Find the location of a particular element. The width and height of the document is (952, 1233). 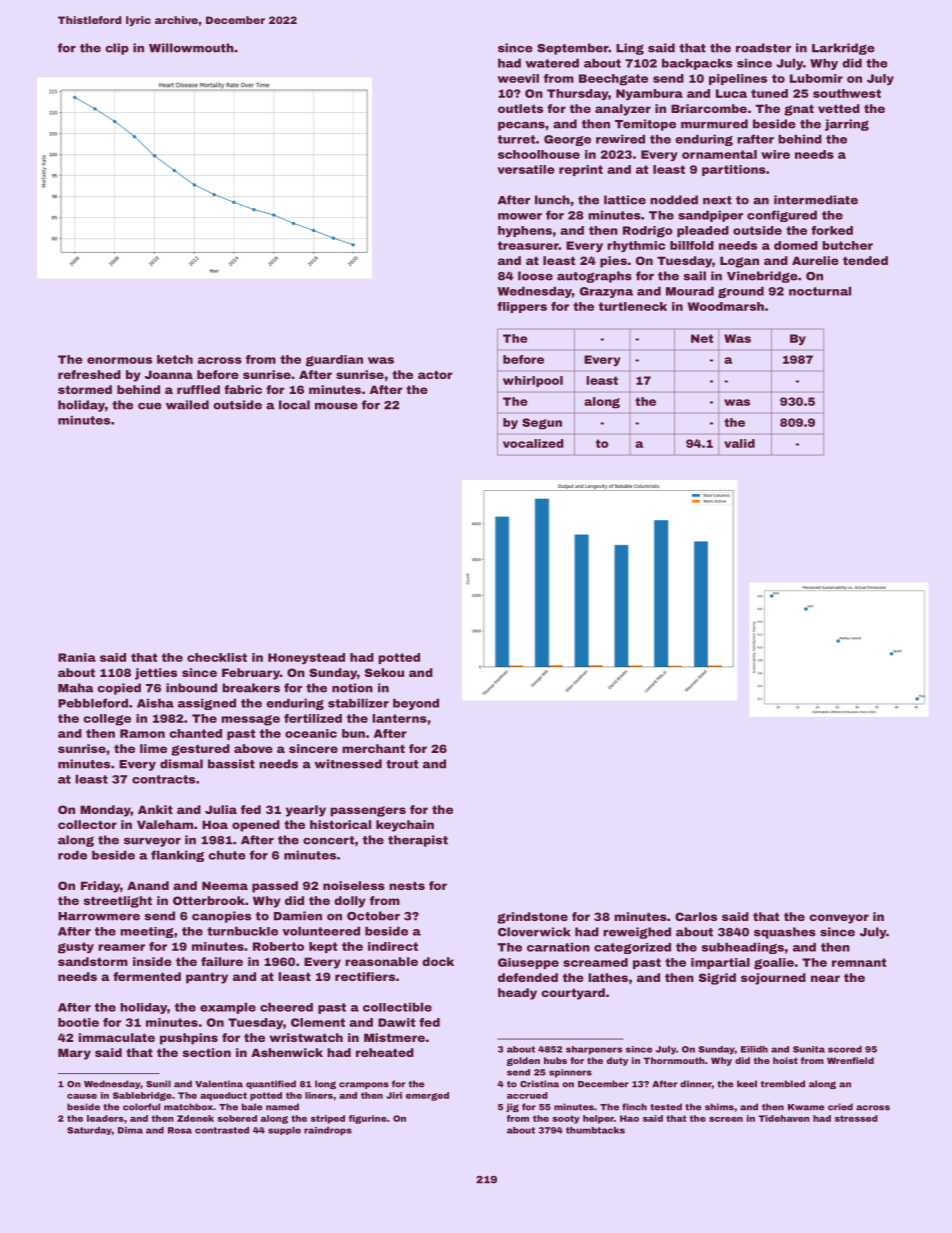

supple is located at coordinates (284, 1131).
